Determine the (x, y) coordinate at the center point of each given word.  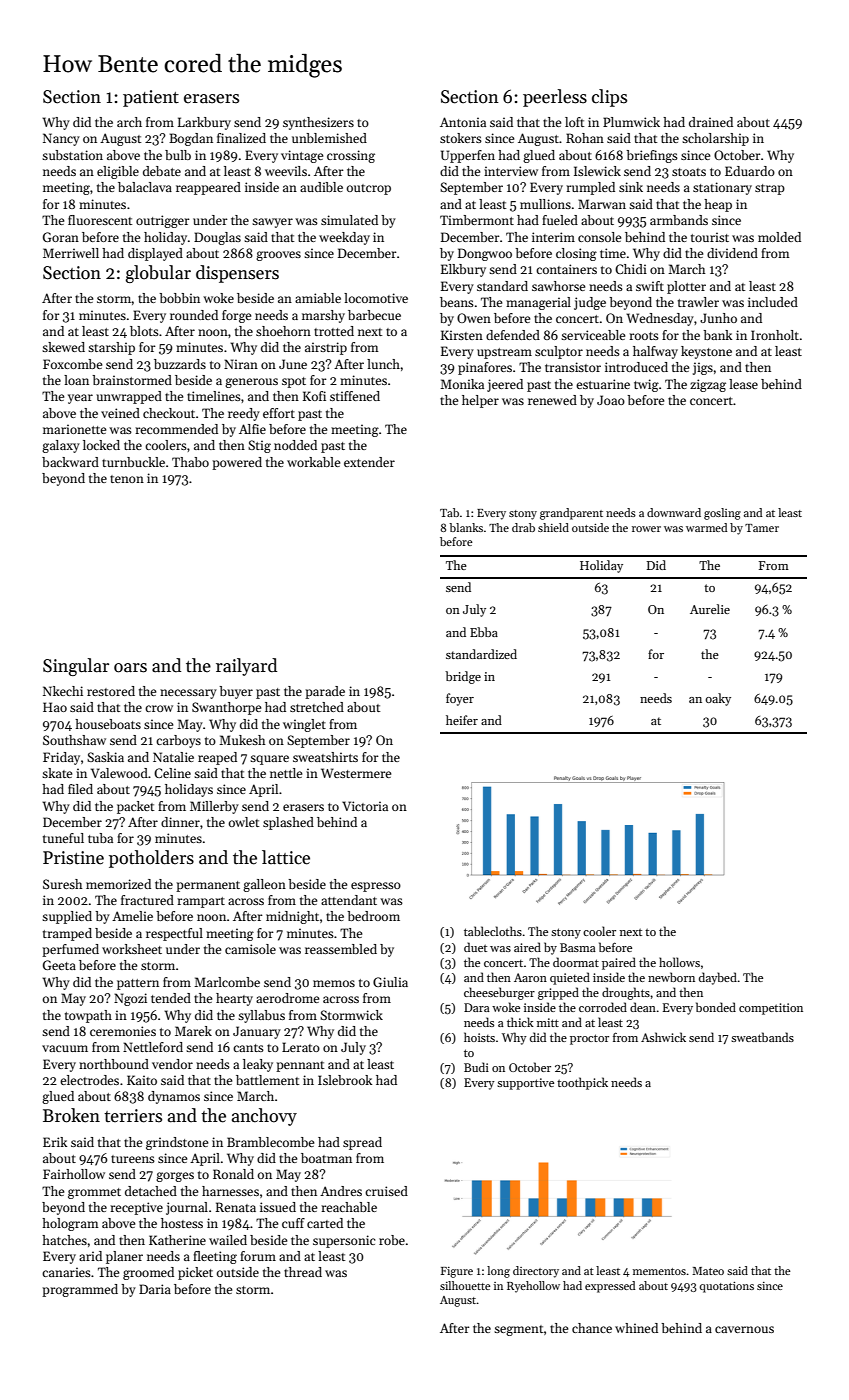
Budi (476, 1067)
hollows (679, 962)
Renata (236, 1207)
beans (457, 302)
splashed (288, 823)
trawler (698, 302)
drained (711, 122)
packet (135, 807)
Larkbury (204, 123)
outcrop (369, 189)
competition (771, 1009)
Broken (71, 1115)
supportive (525, 1084)
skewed (63, 347)
